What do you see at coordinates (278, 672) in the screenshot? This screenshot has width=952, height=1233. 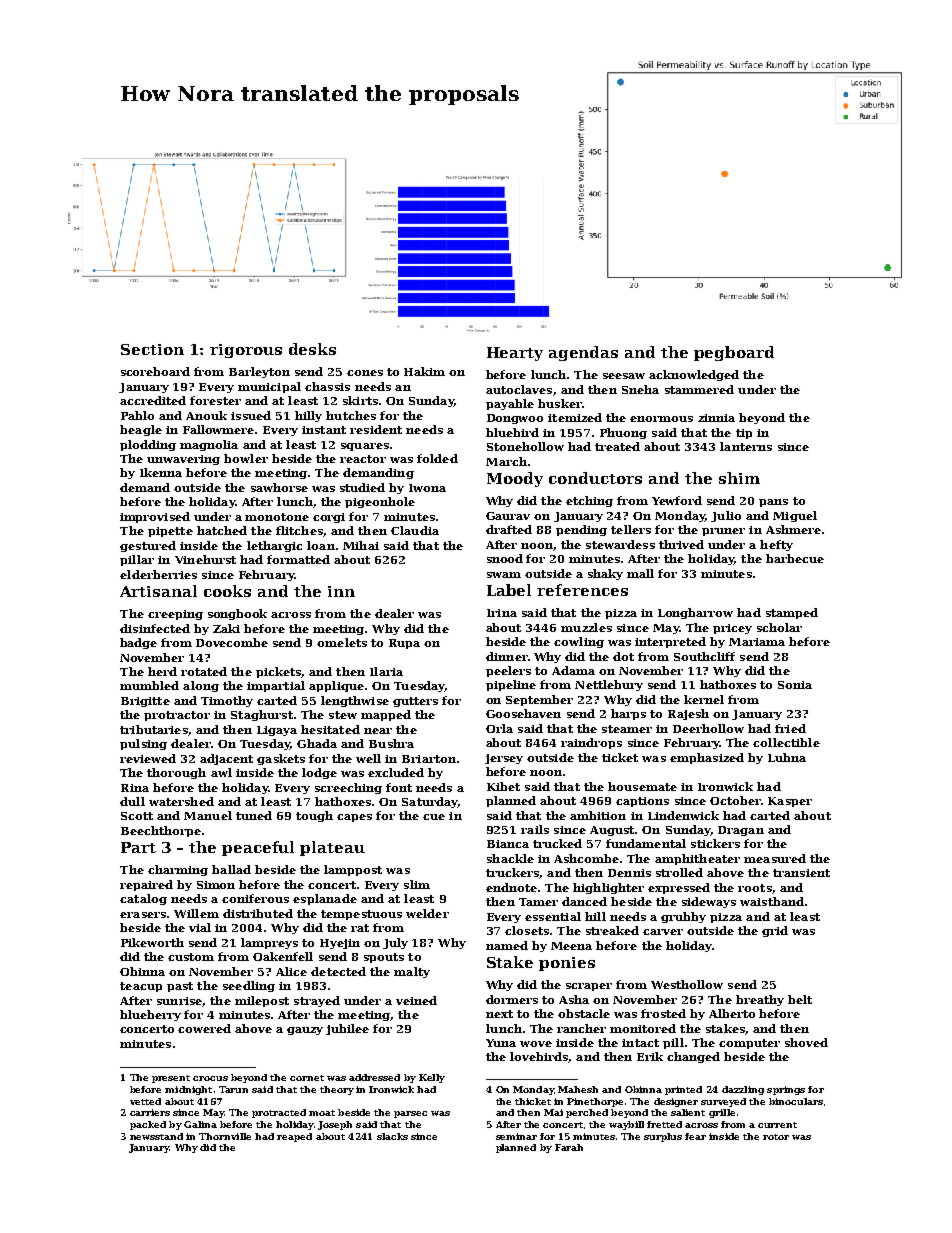 I see `pickets` at bounding box center [278, 672].
